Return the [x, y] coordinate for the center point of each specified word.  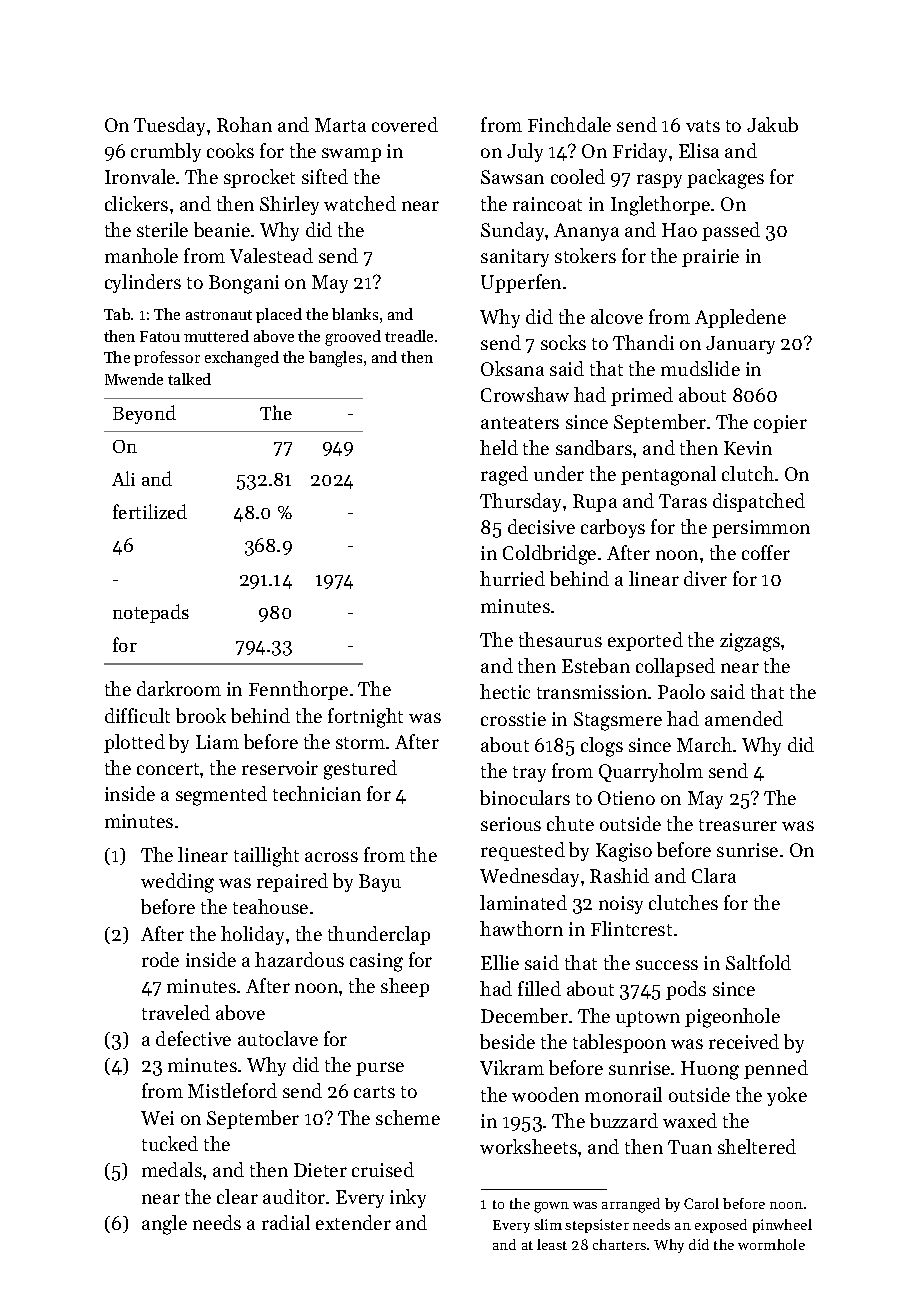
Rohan [244, 124]
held [499, 447]
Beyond [144, 414]
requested [523, 851]
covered [405, 124]
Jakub [772, 124]
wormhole [771, 1244]
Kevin [748, 448]
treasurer [738, 825]
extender [353, 1222]
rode [160, 959]
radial [286, 1222]
